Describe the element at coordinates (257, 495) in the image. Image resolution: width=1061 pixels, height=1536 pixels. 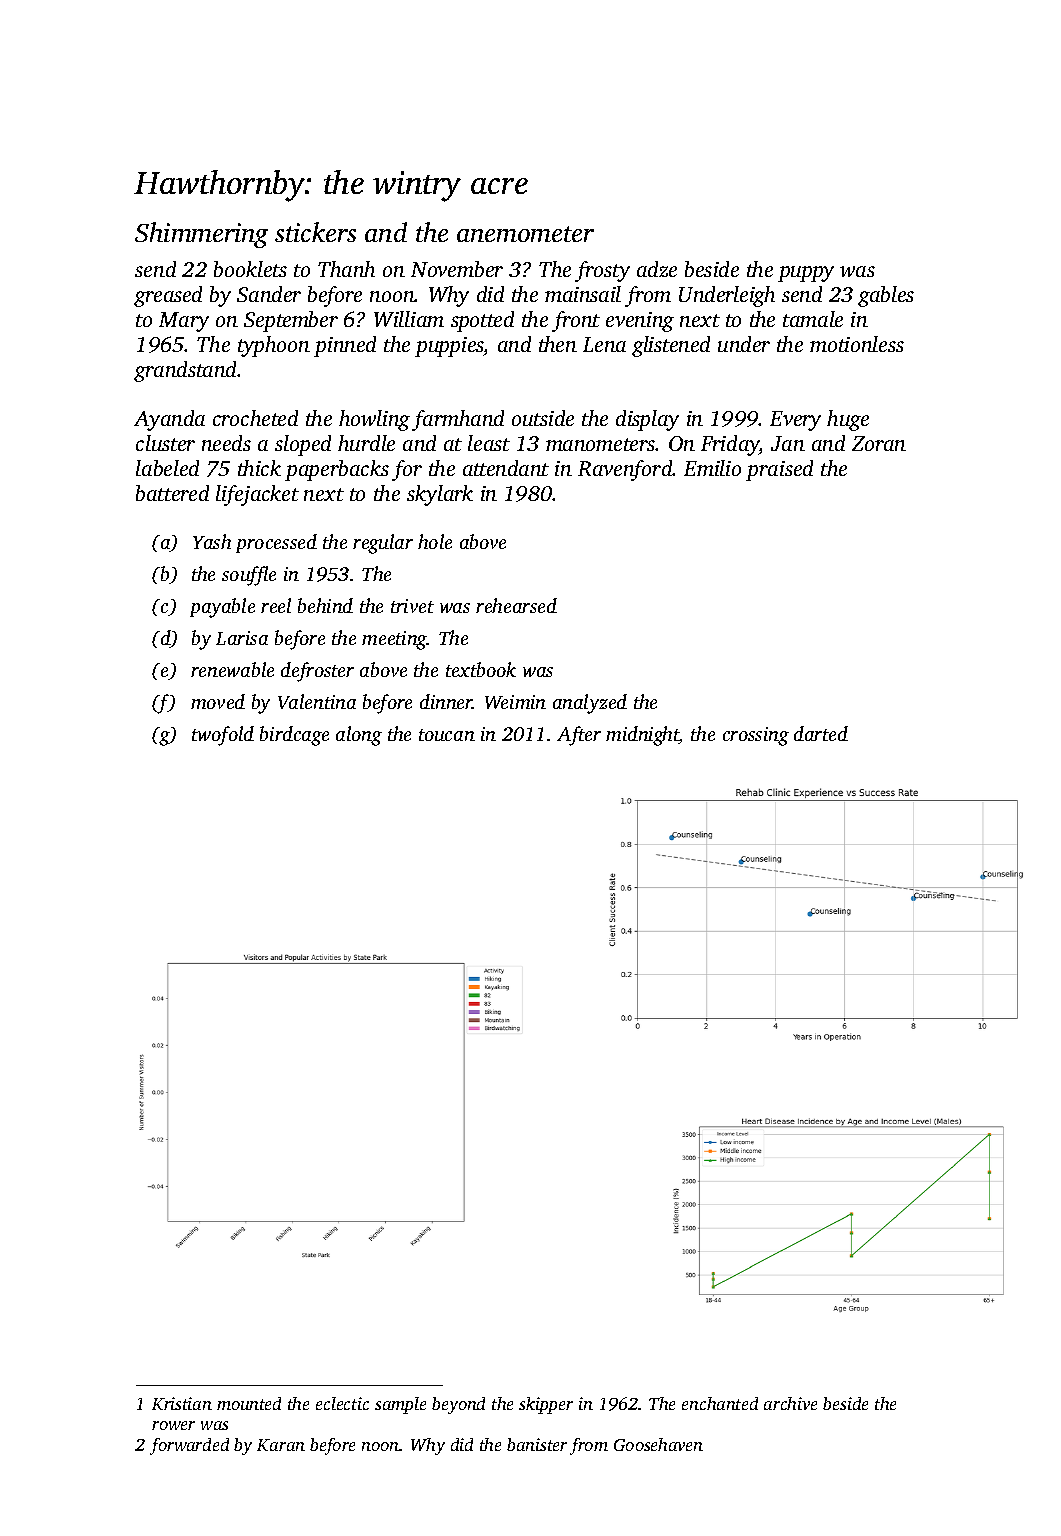
I see `lifejacket` at that location.
